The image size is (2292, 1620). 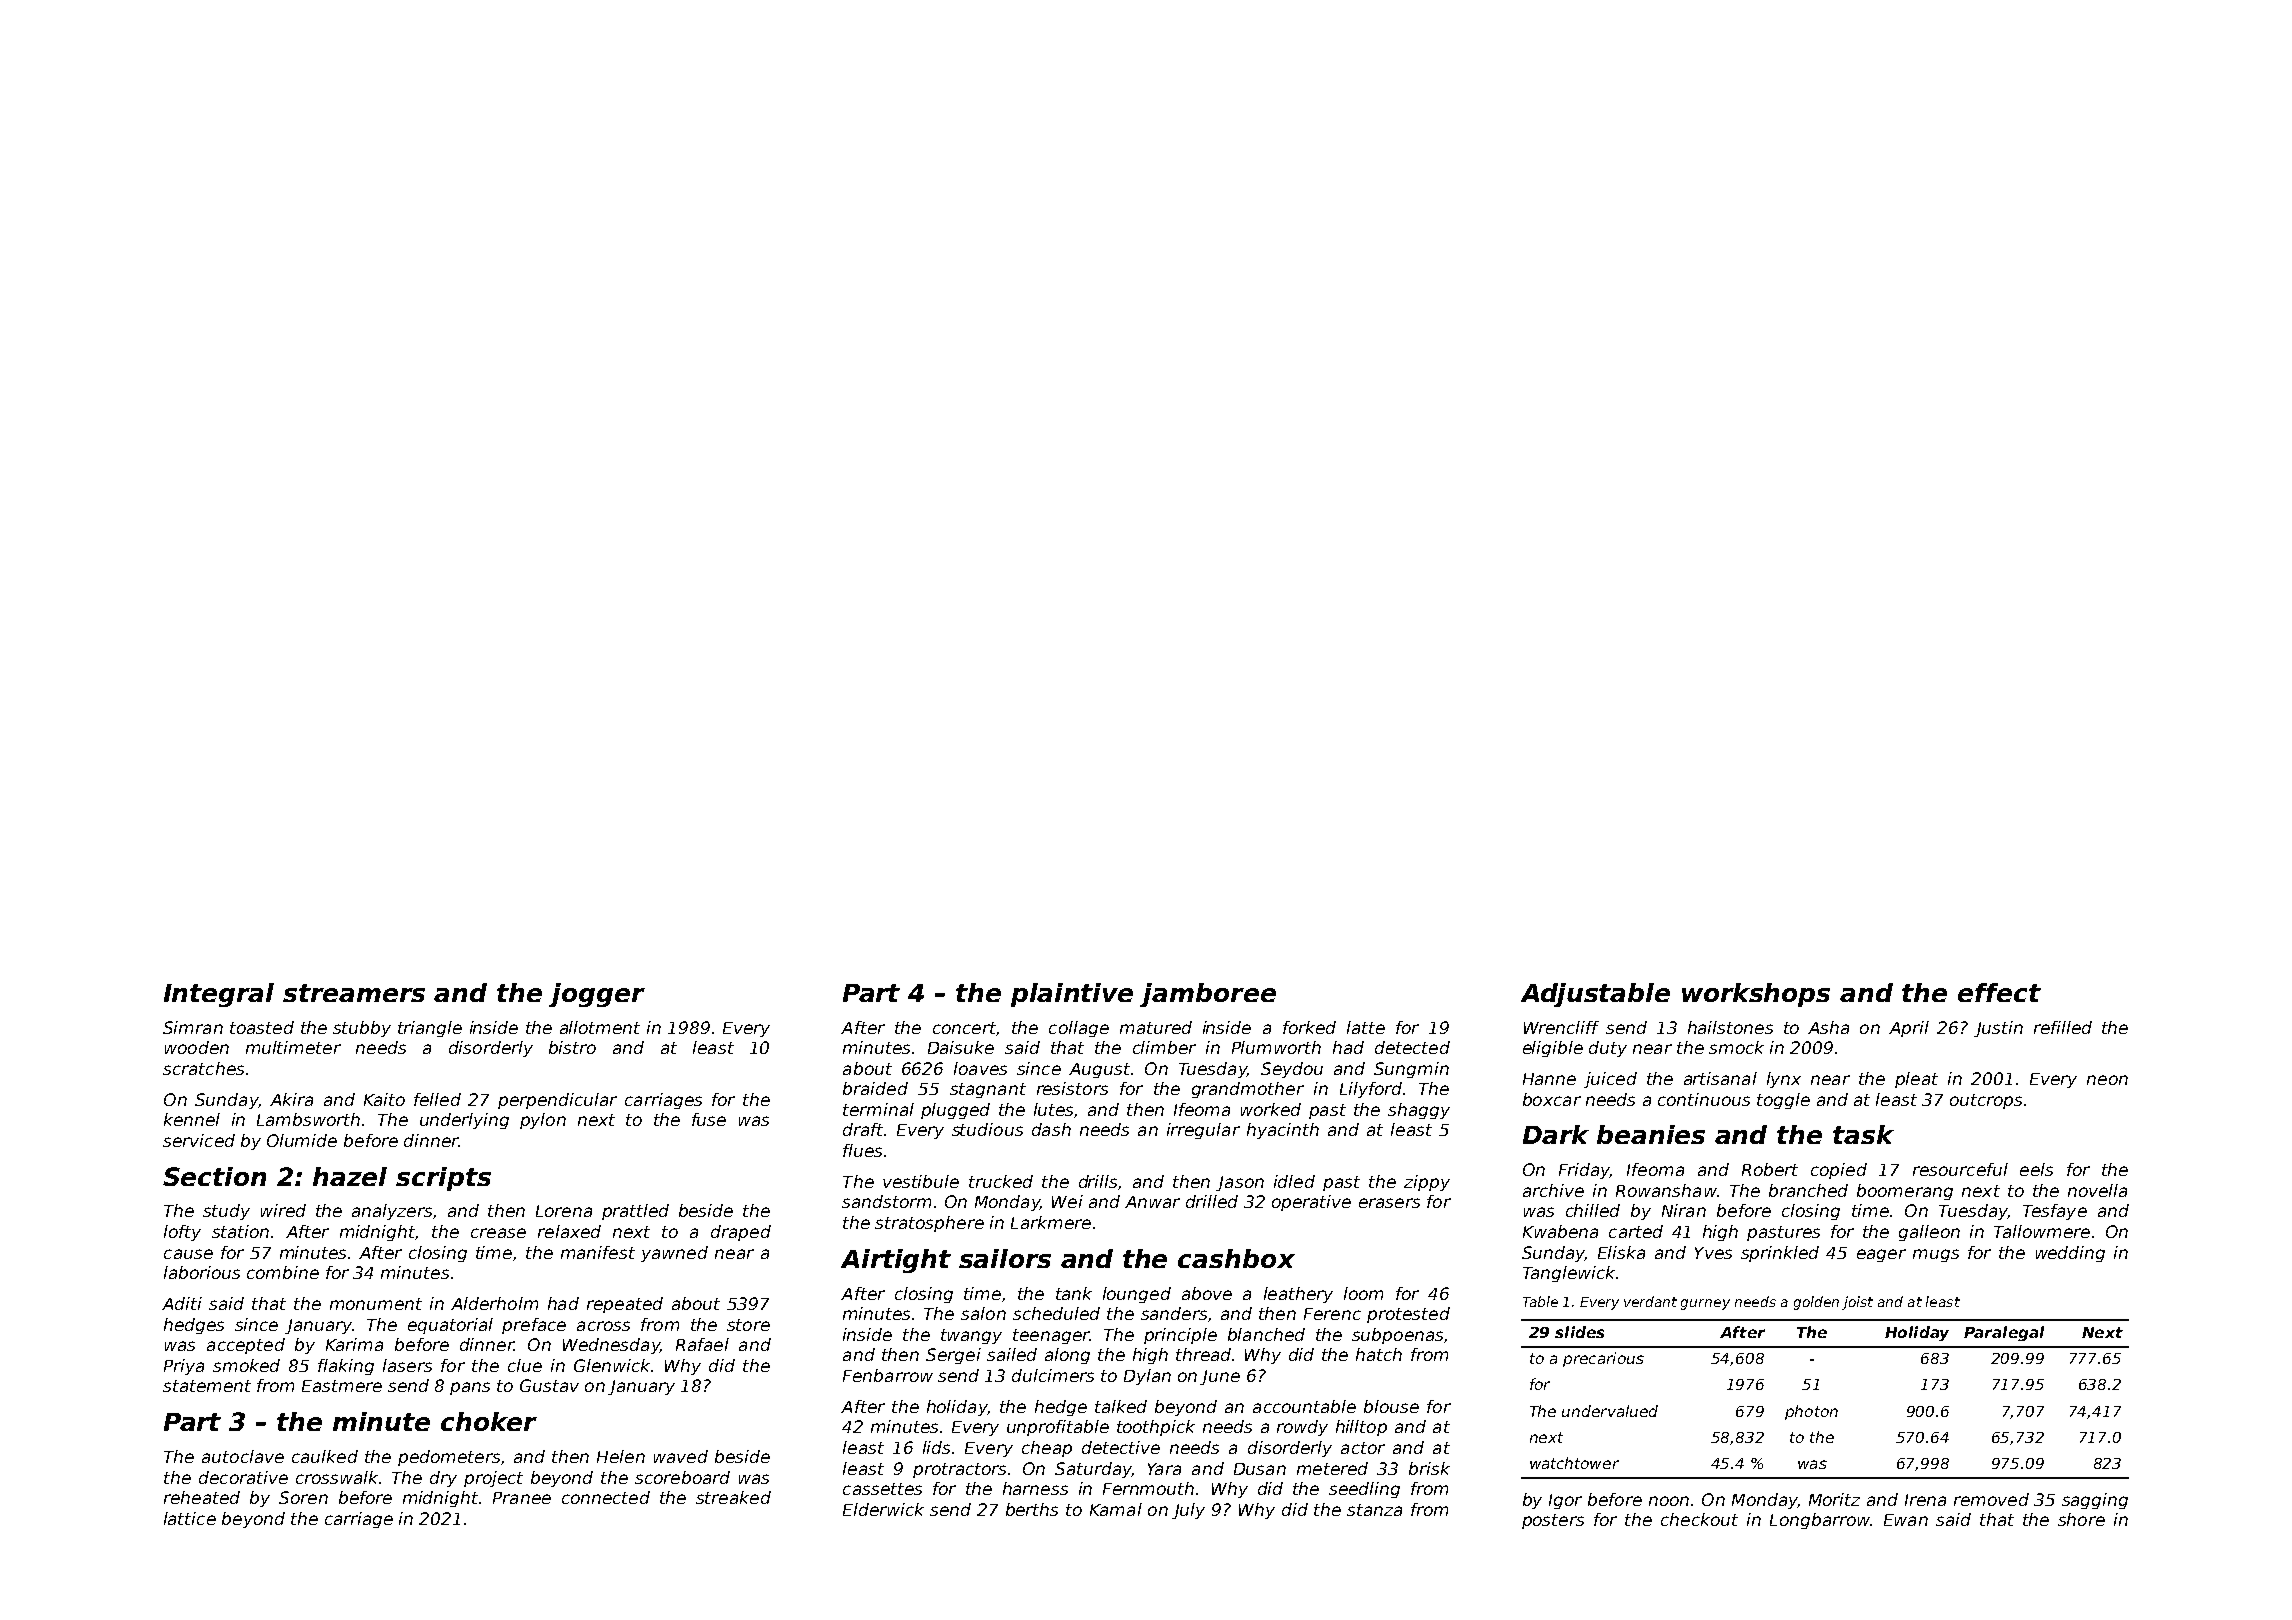 I want to click on Paralegal, so click(x=2004, y=1333).
